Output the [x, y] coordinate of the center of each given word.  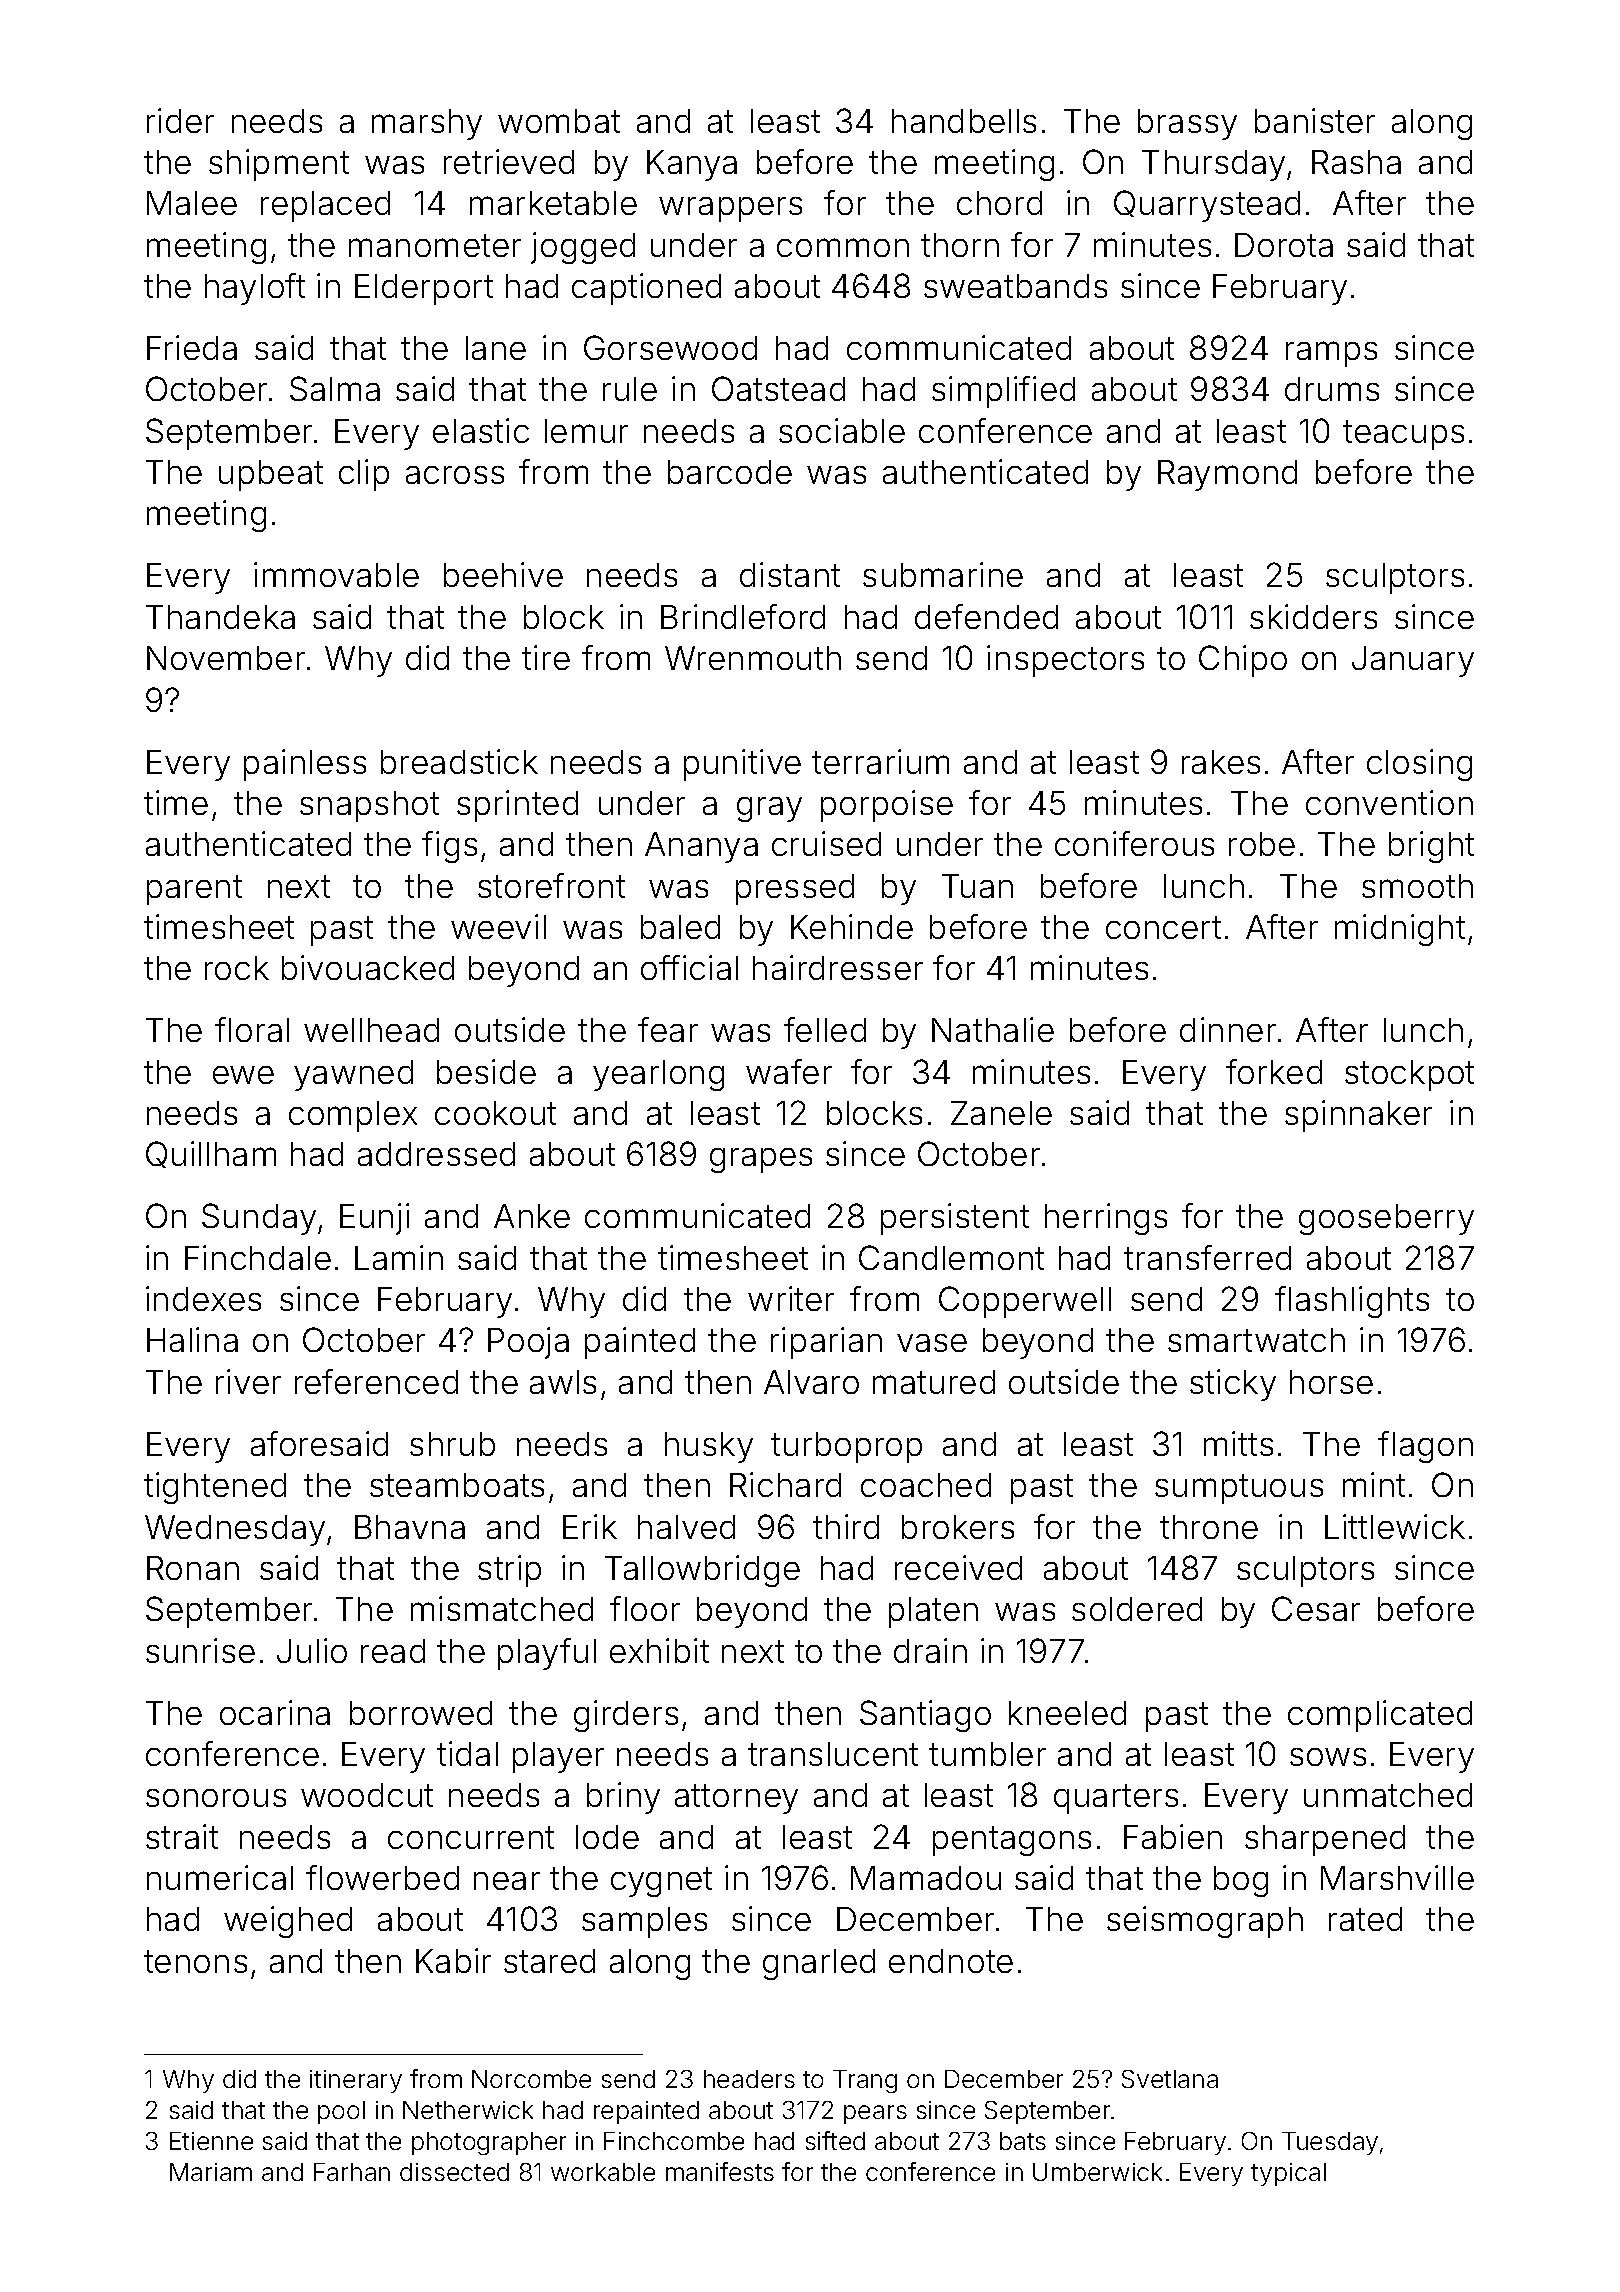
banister [1315, 120]
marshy [427, 124]
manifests [720, 2171]
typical [1288, 2174]
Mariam [211, 2172]
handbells [964, 121]
